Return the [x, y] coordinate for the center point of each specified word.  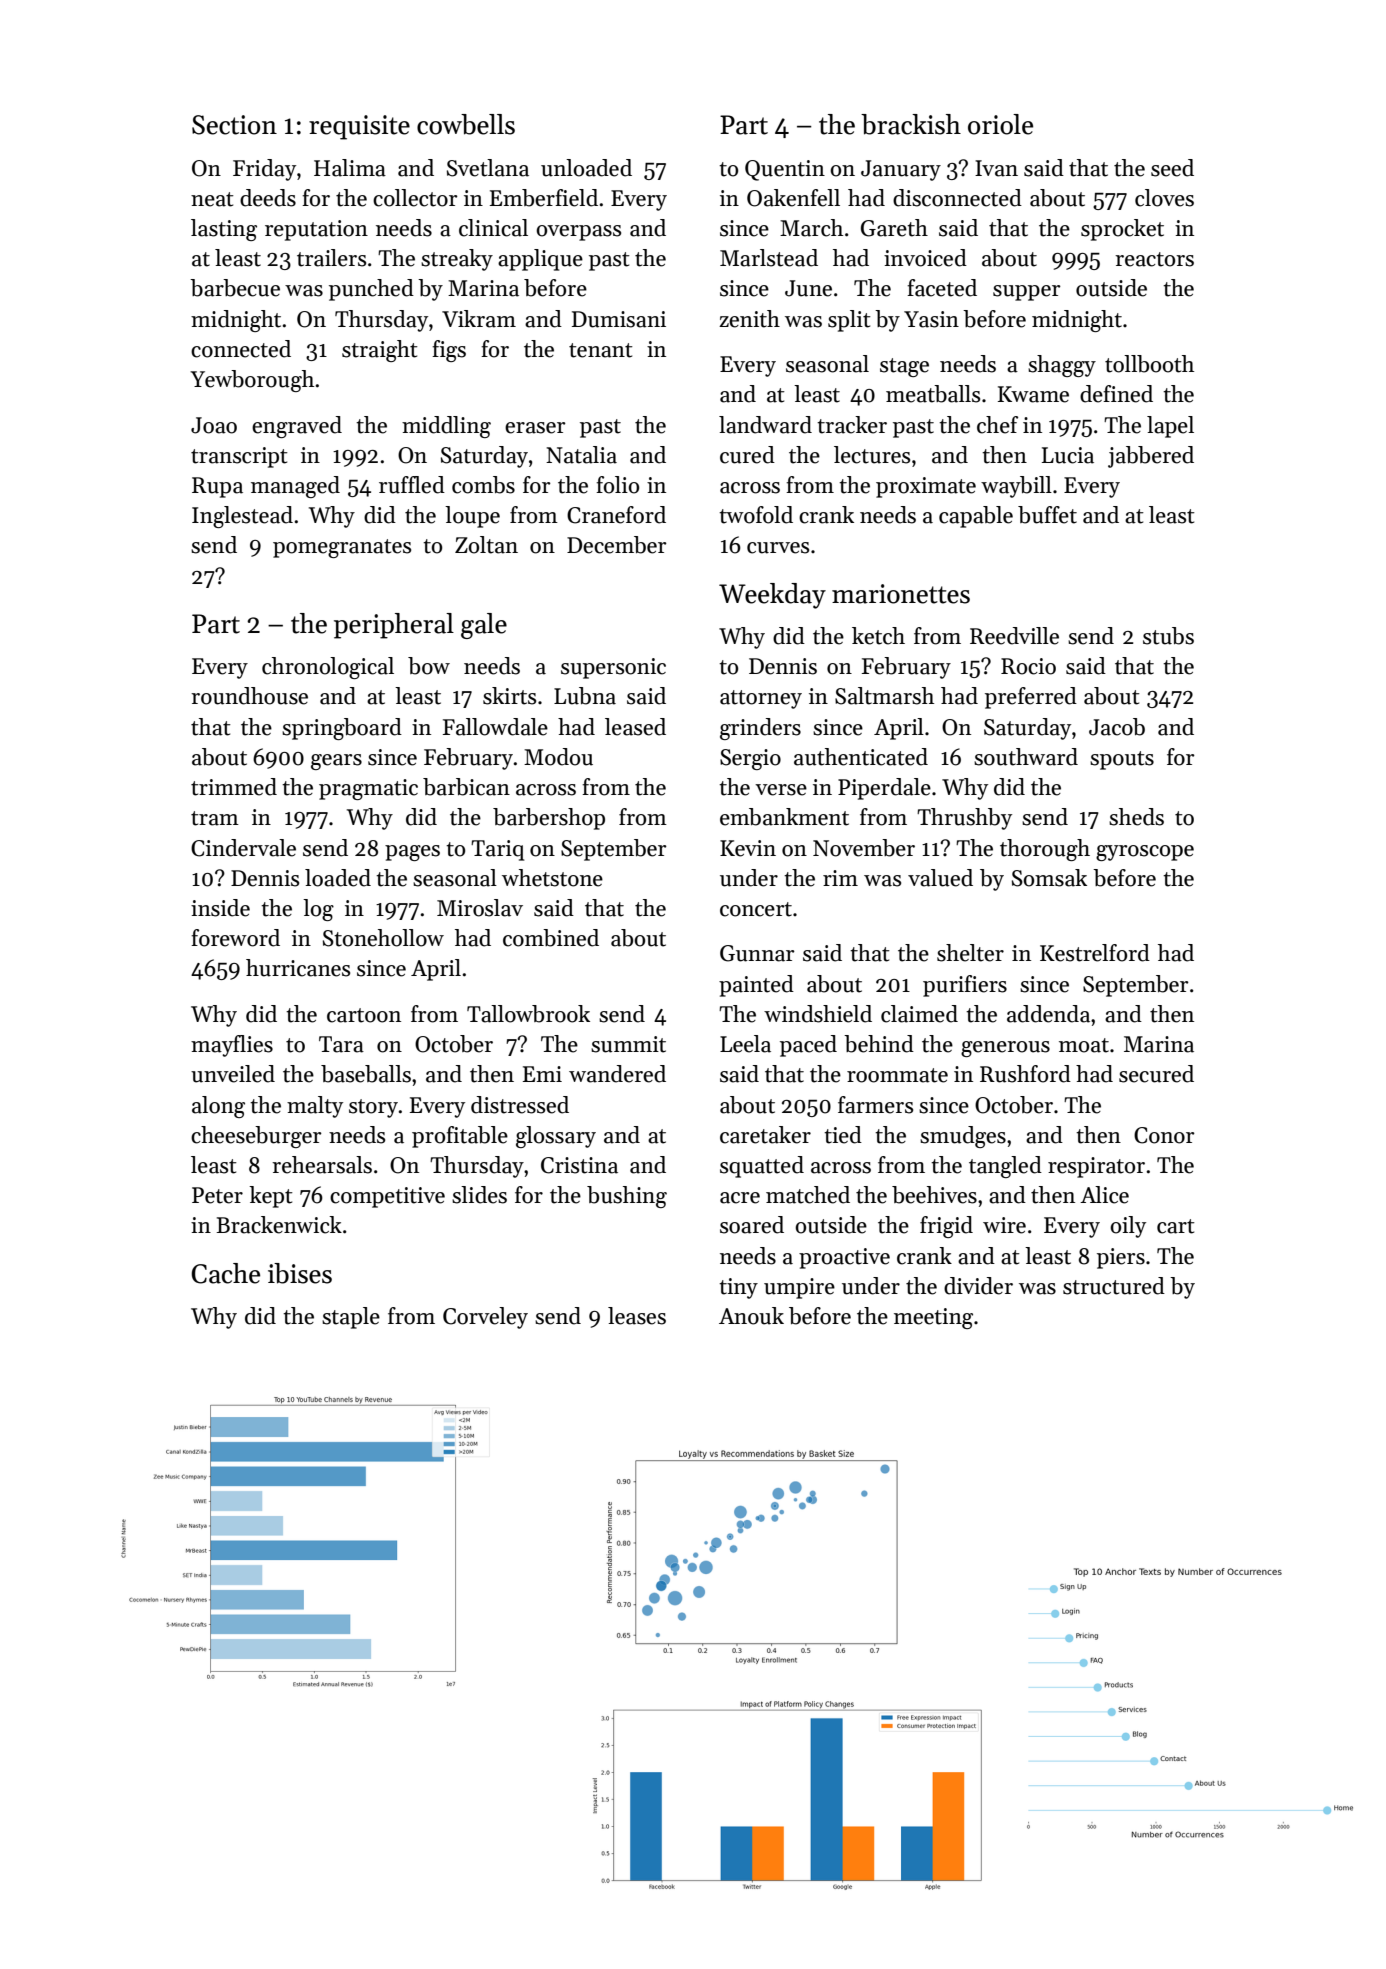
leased [635, 727]
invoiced [925, 258]
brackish [911, 124]
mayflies [232, 1046]
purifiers [965, 986]
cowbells [466, 124]
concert [756, 909]
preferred [1031, 698]
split [849, 321]
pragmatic [368, 789]
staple [351, 1318]
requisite [359, 127]
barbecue [235, 288]
